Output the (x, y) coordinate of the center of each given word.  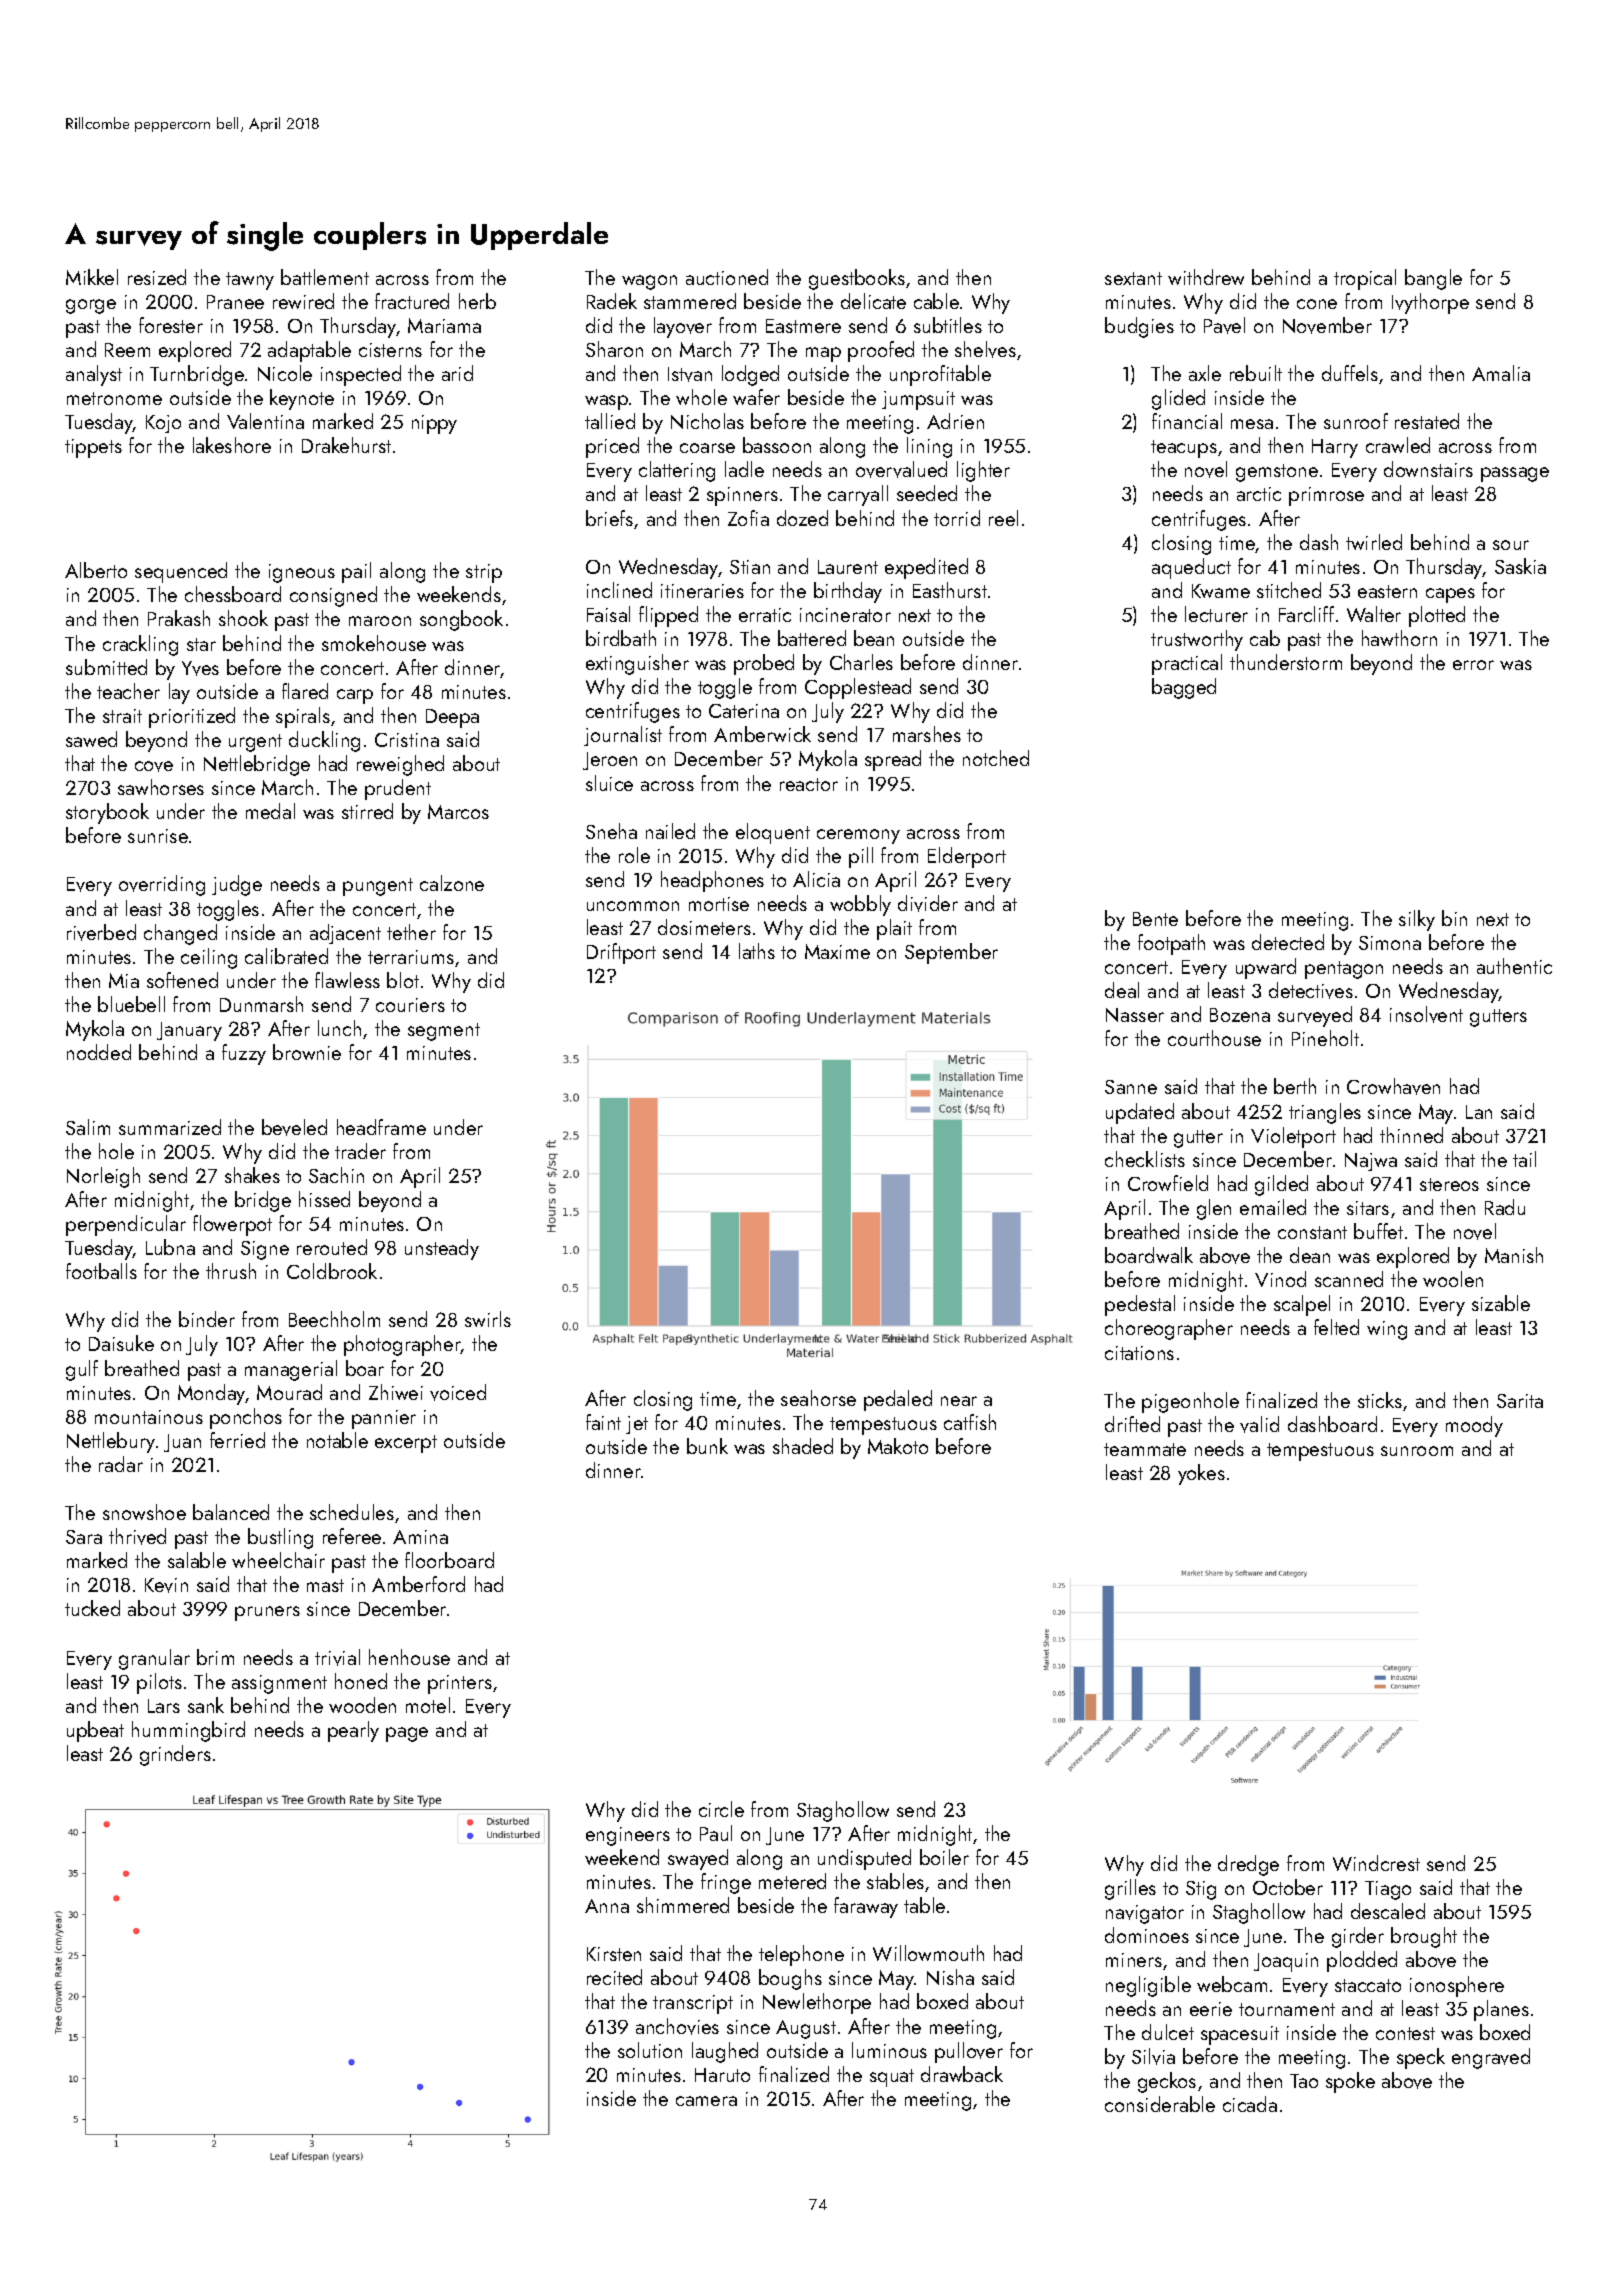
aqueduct (1191, 568)
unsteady (442, 1249)
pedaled (898, 1400)
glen (1214, 1209)
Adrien (955, 421)
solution (650, 2050)
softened (182, 980)
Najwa (1371, 1162)
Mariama (444, 325)
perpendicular (126, 1225)
